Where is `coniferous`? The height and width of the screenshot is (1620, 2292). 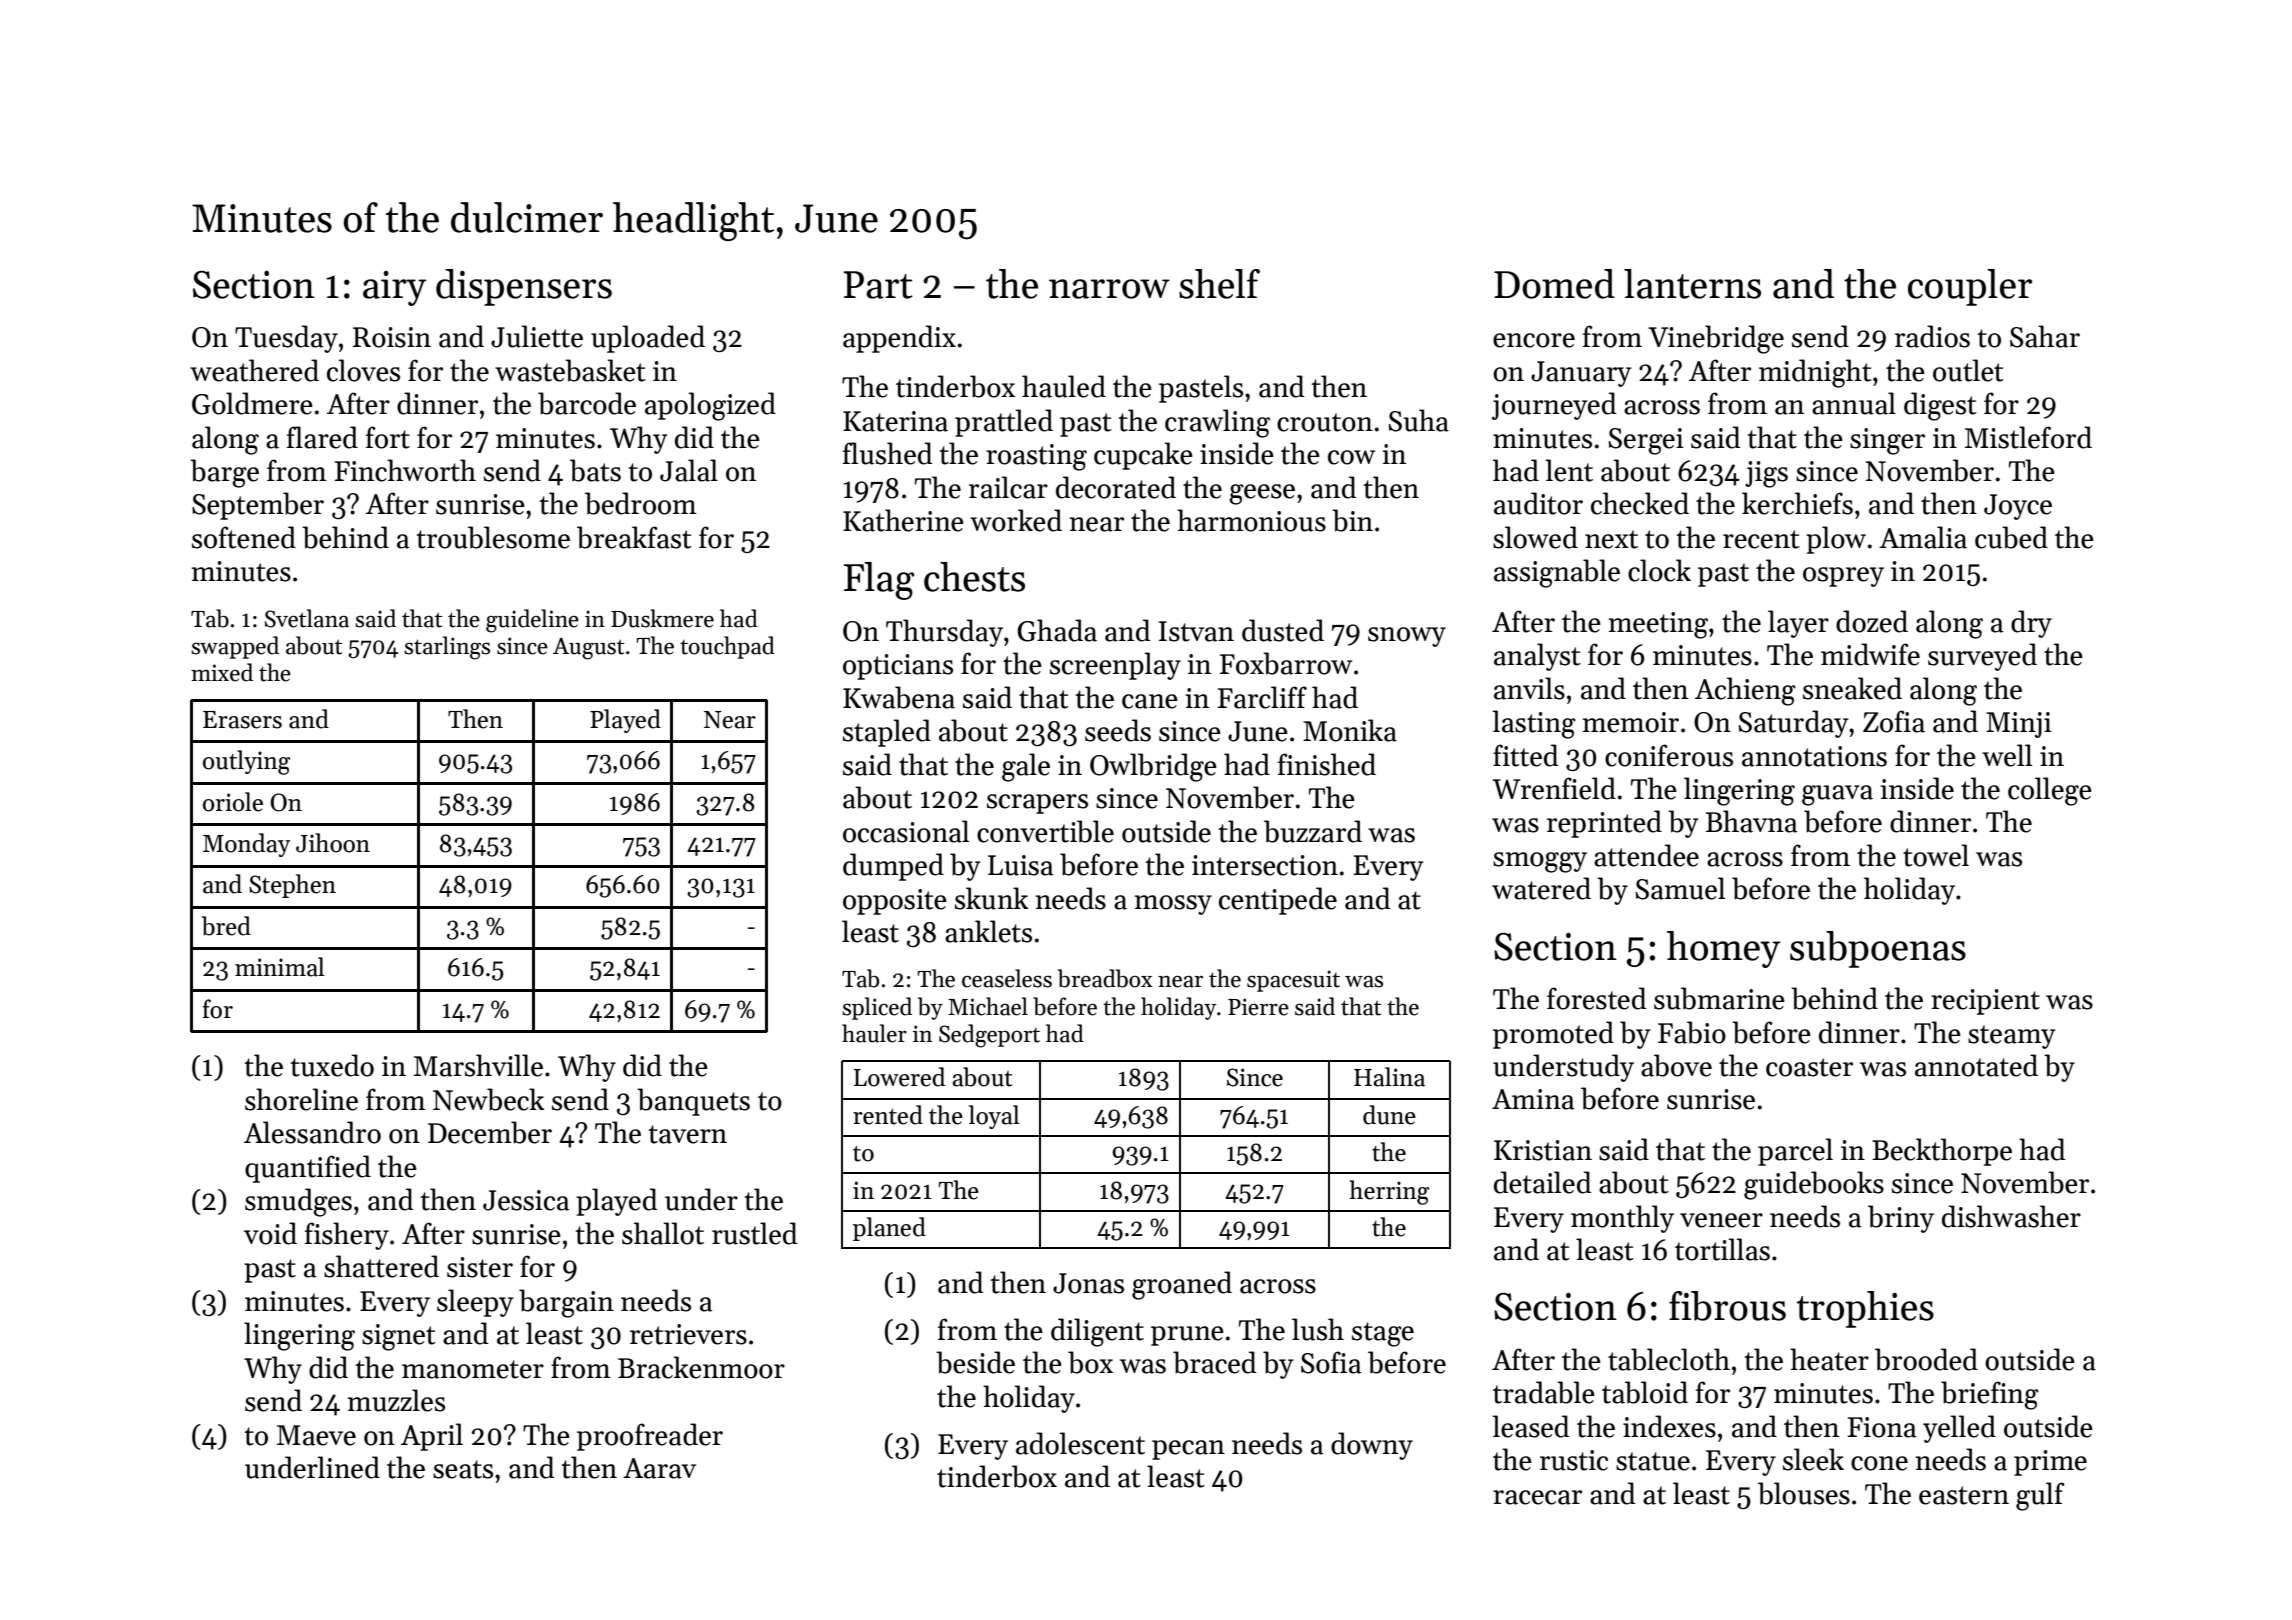 coniferous is located at coordinates (1669, 755).
